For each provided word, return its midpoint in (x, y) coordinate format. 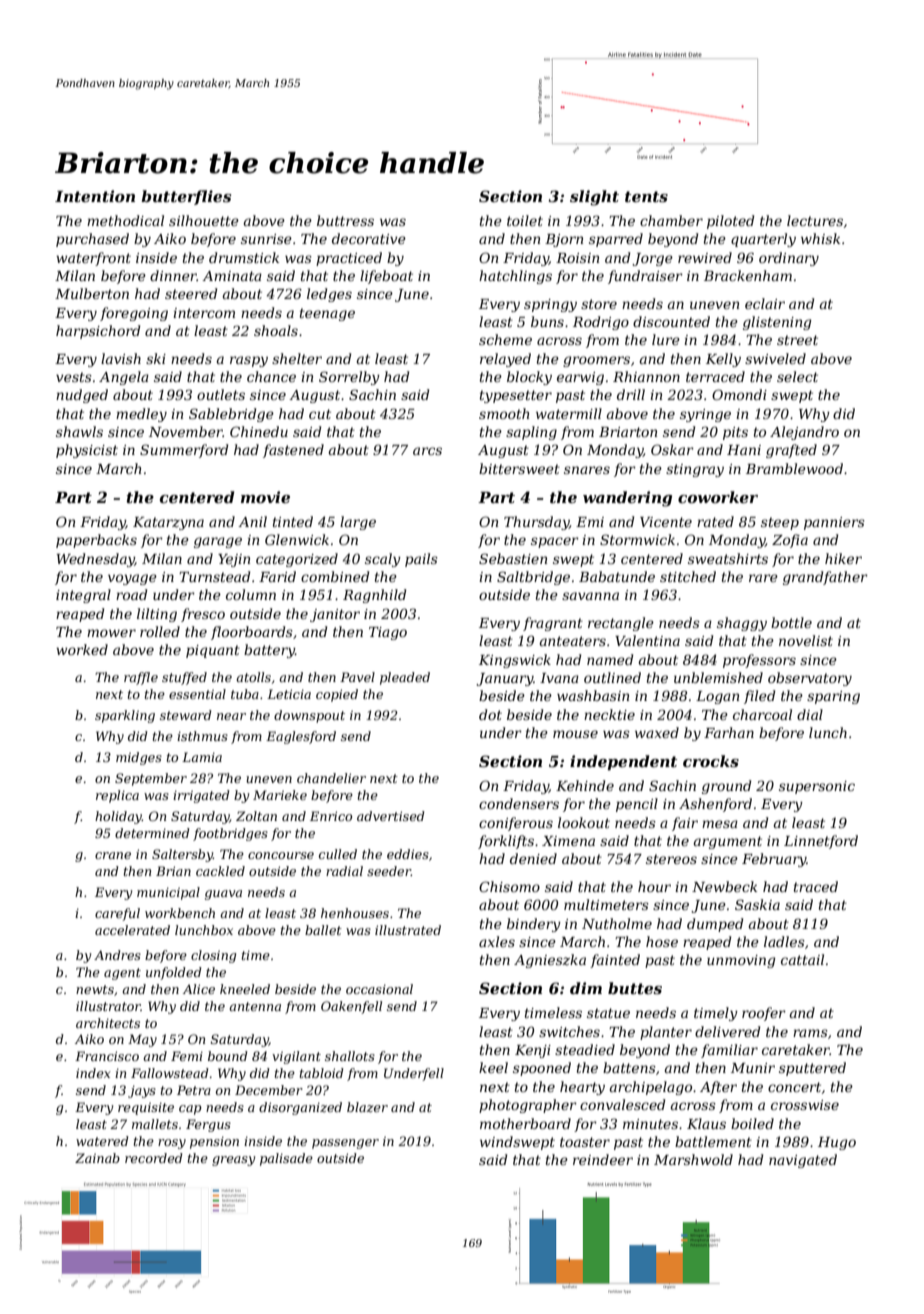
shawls (79, 431)
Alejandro (804, 433)
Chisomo (509, 886)
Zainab (97, 1158)
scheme (505, 339)
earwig (580, 378)
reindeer (603, 1159)
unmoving (741, 961)
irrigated (201, 796)
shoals (276, 330)
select (797, 376)
